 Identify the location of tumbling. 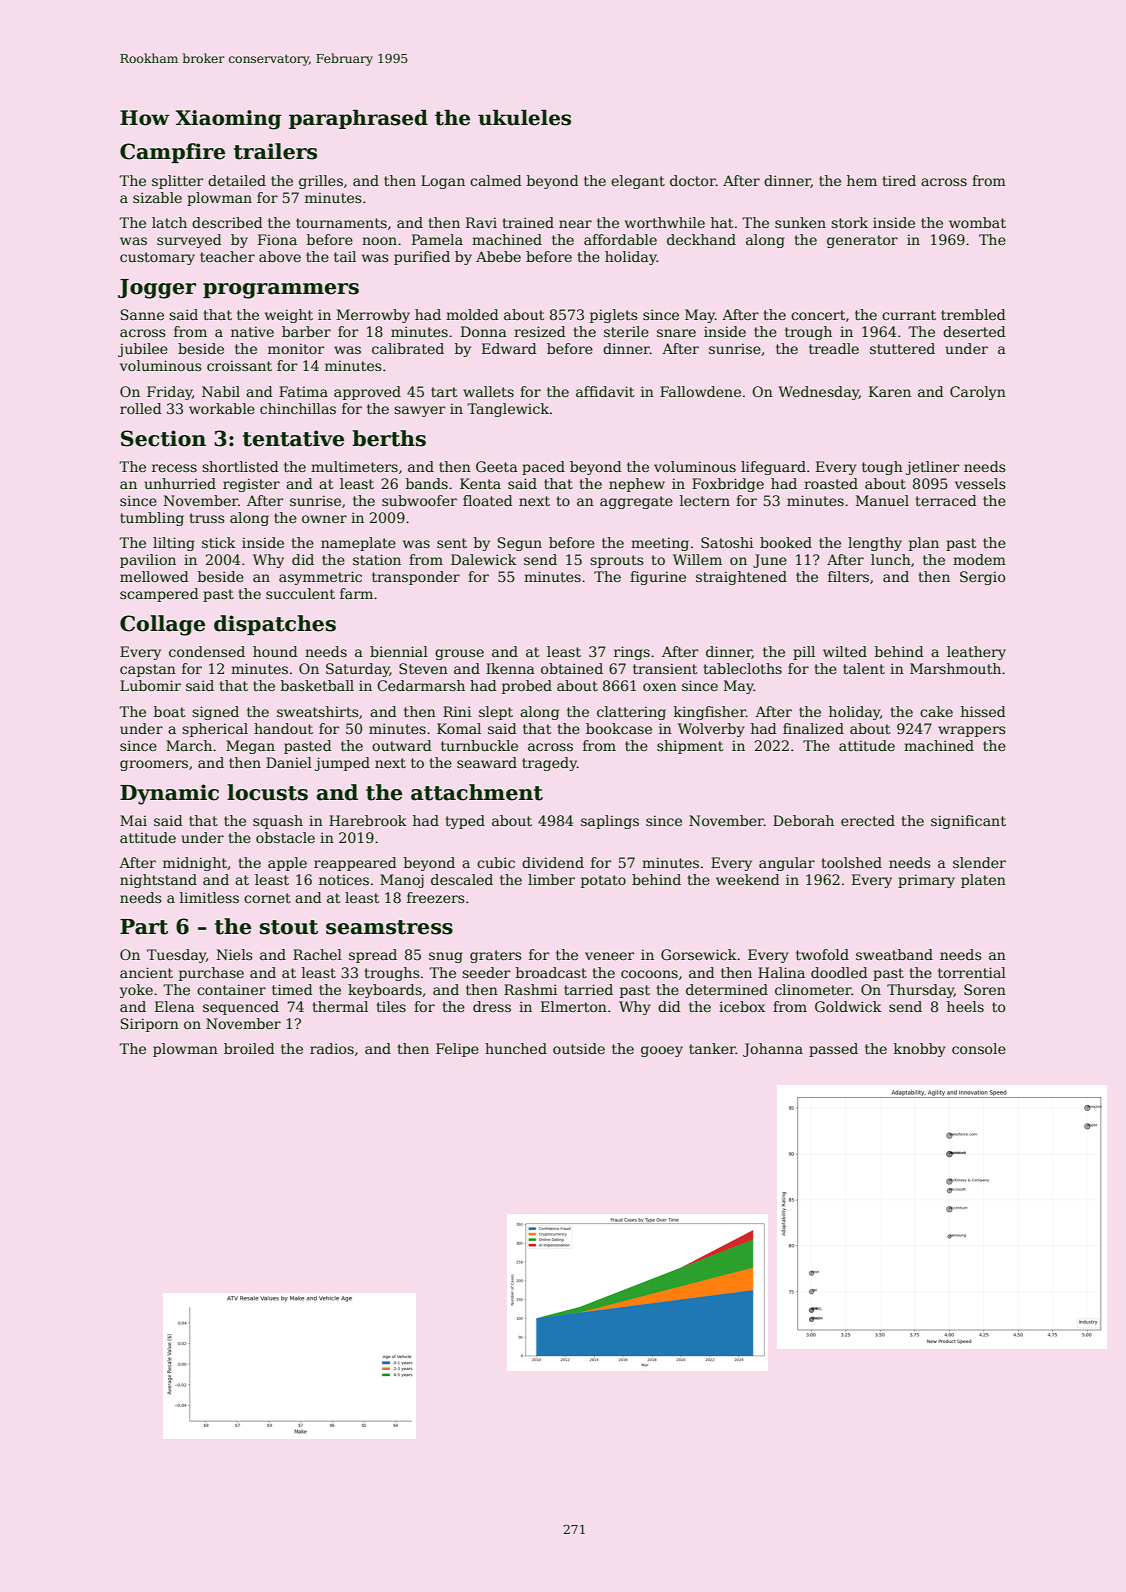
(152, 519).
